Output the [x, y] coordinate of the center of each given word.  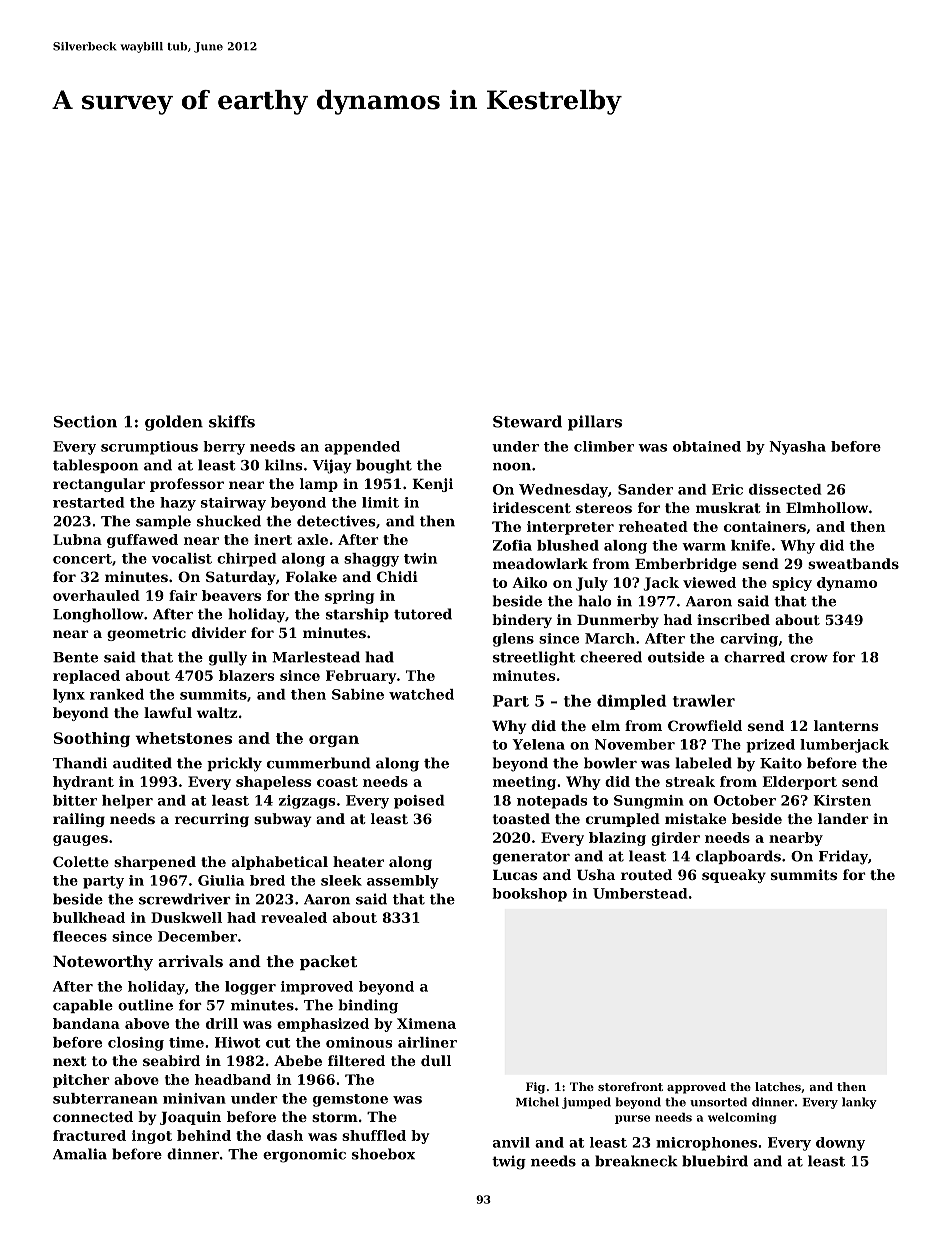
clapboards [738, 857]
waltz [217, 712]
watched [421, 694]
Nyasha [797, 448]
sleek [341, 880]
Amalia [80, 1154]
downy [840, 1144]
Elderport [799, 783]
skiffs [232, 421]
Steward [527, 421]
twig [509, 1162]
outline [145, 1005]
